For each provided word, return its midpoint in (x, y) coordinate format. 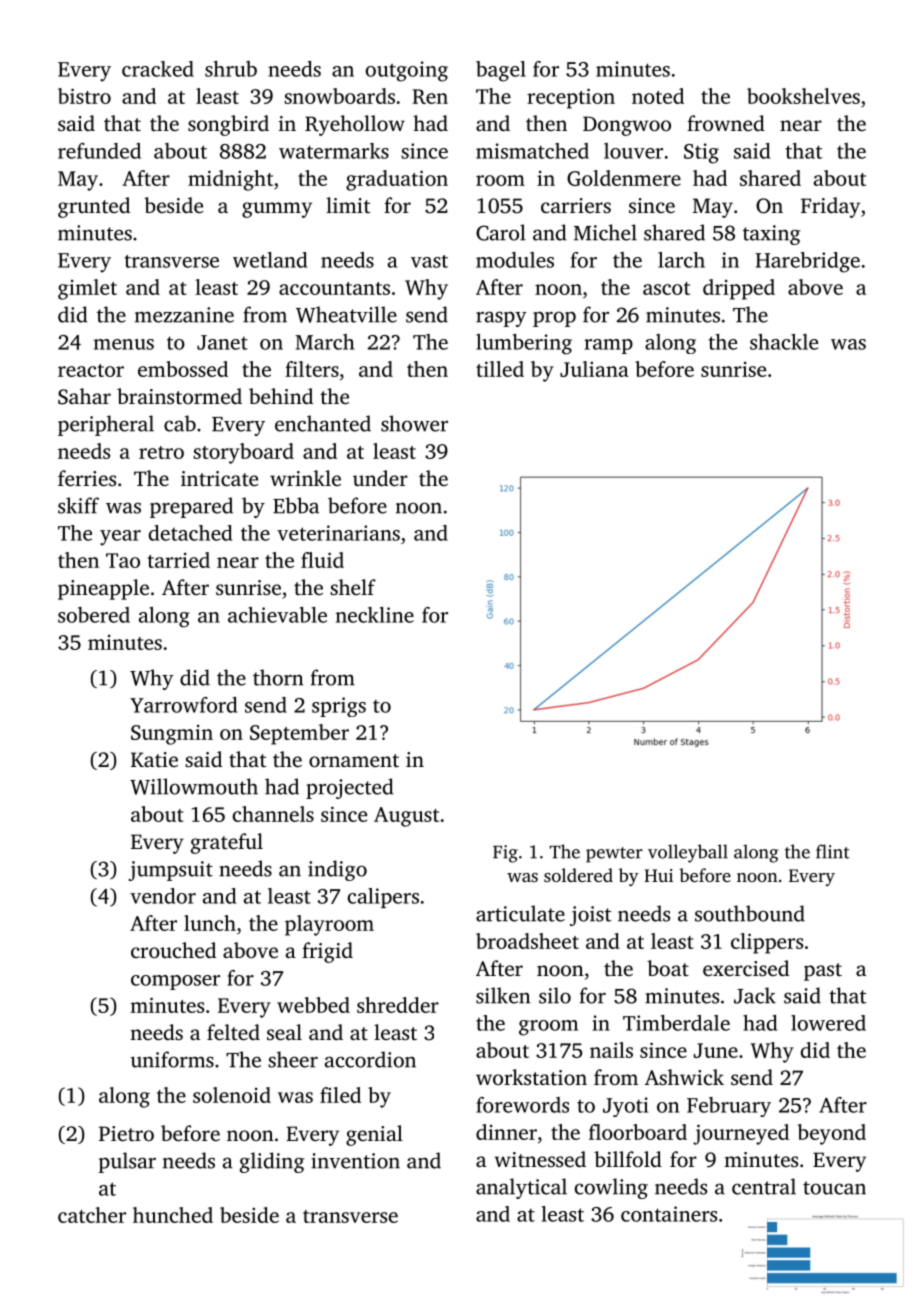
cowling (611, 1188)
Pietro (126, 1133)
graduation (397, 180)
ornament (354, 760)
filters (312, 369)
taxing (771, 235)
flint (833, 851)
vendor (163, 896)
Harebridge (807, 262)
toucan (834, 1188)
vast (429, 261)
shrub (231, 69)
